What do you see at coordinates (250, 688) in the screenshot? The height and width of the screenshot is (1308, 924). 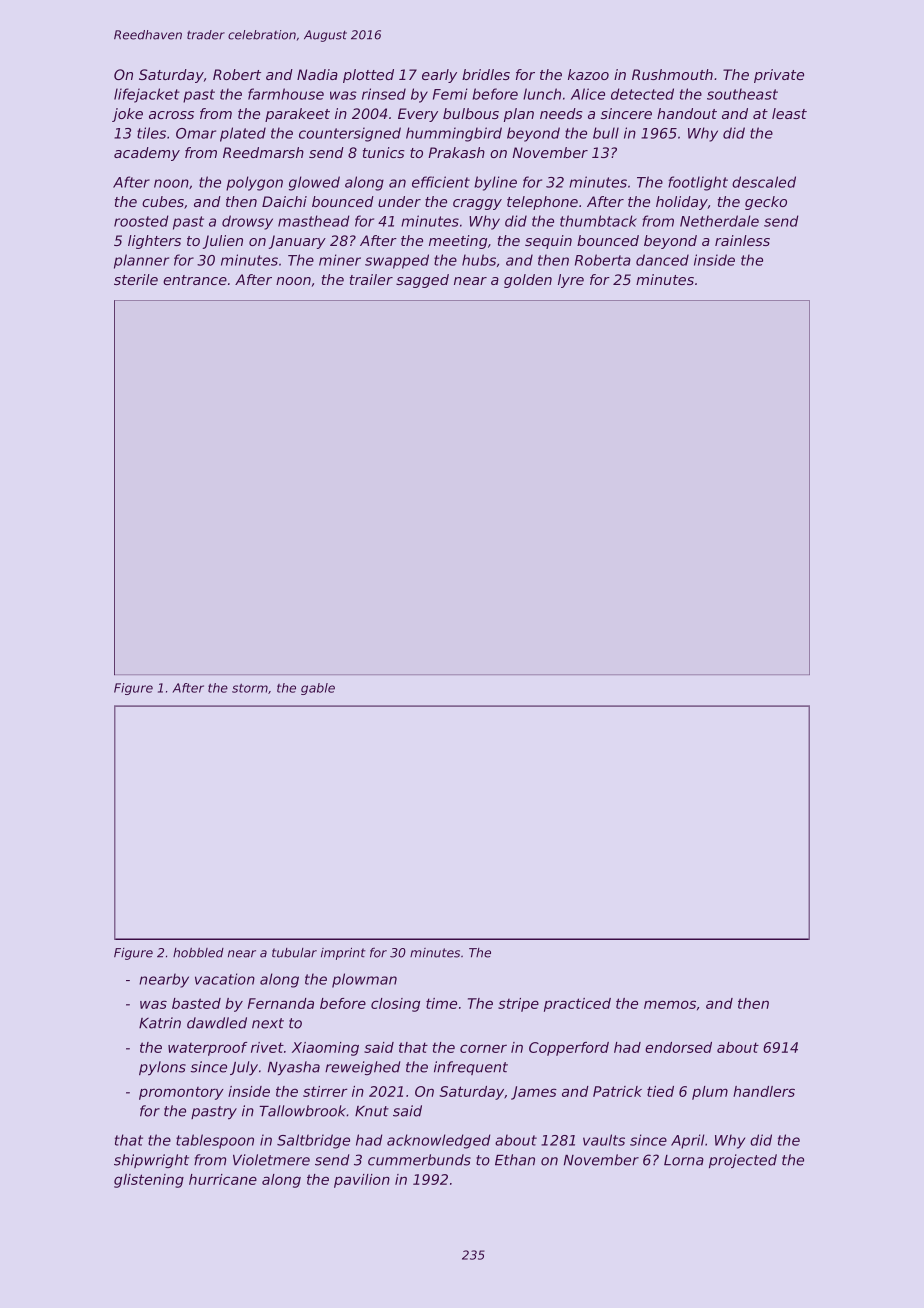 I see `storm` at bounding box center [250, 688].
